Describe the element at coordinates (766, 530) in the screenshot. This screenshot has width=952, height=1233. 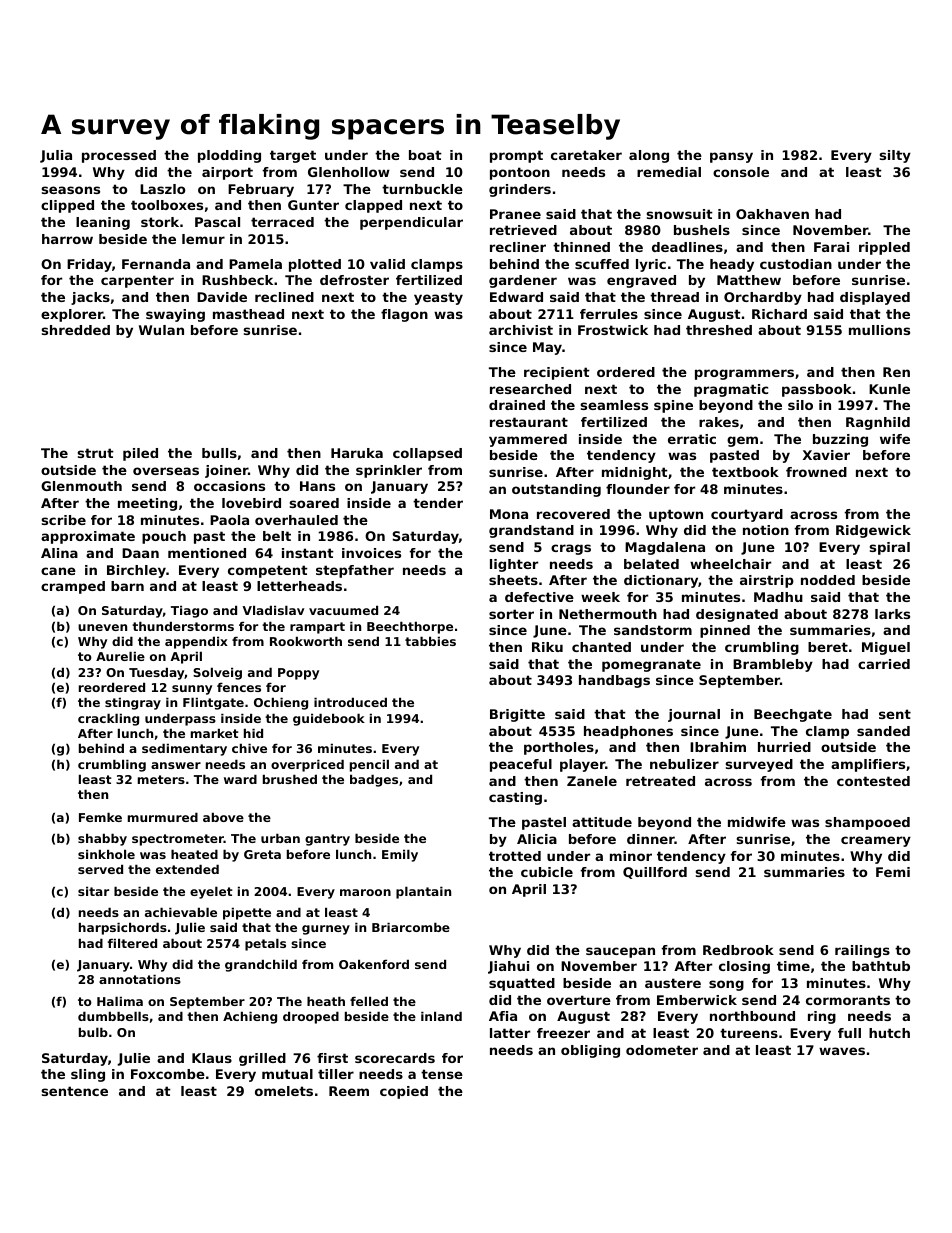
I see `notion` at that location.
